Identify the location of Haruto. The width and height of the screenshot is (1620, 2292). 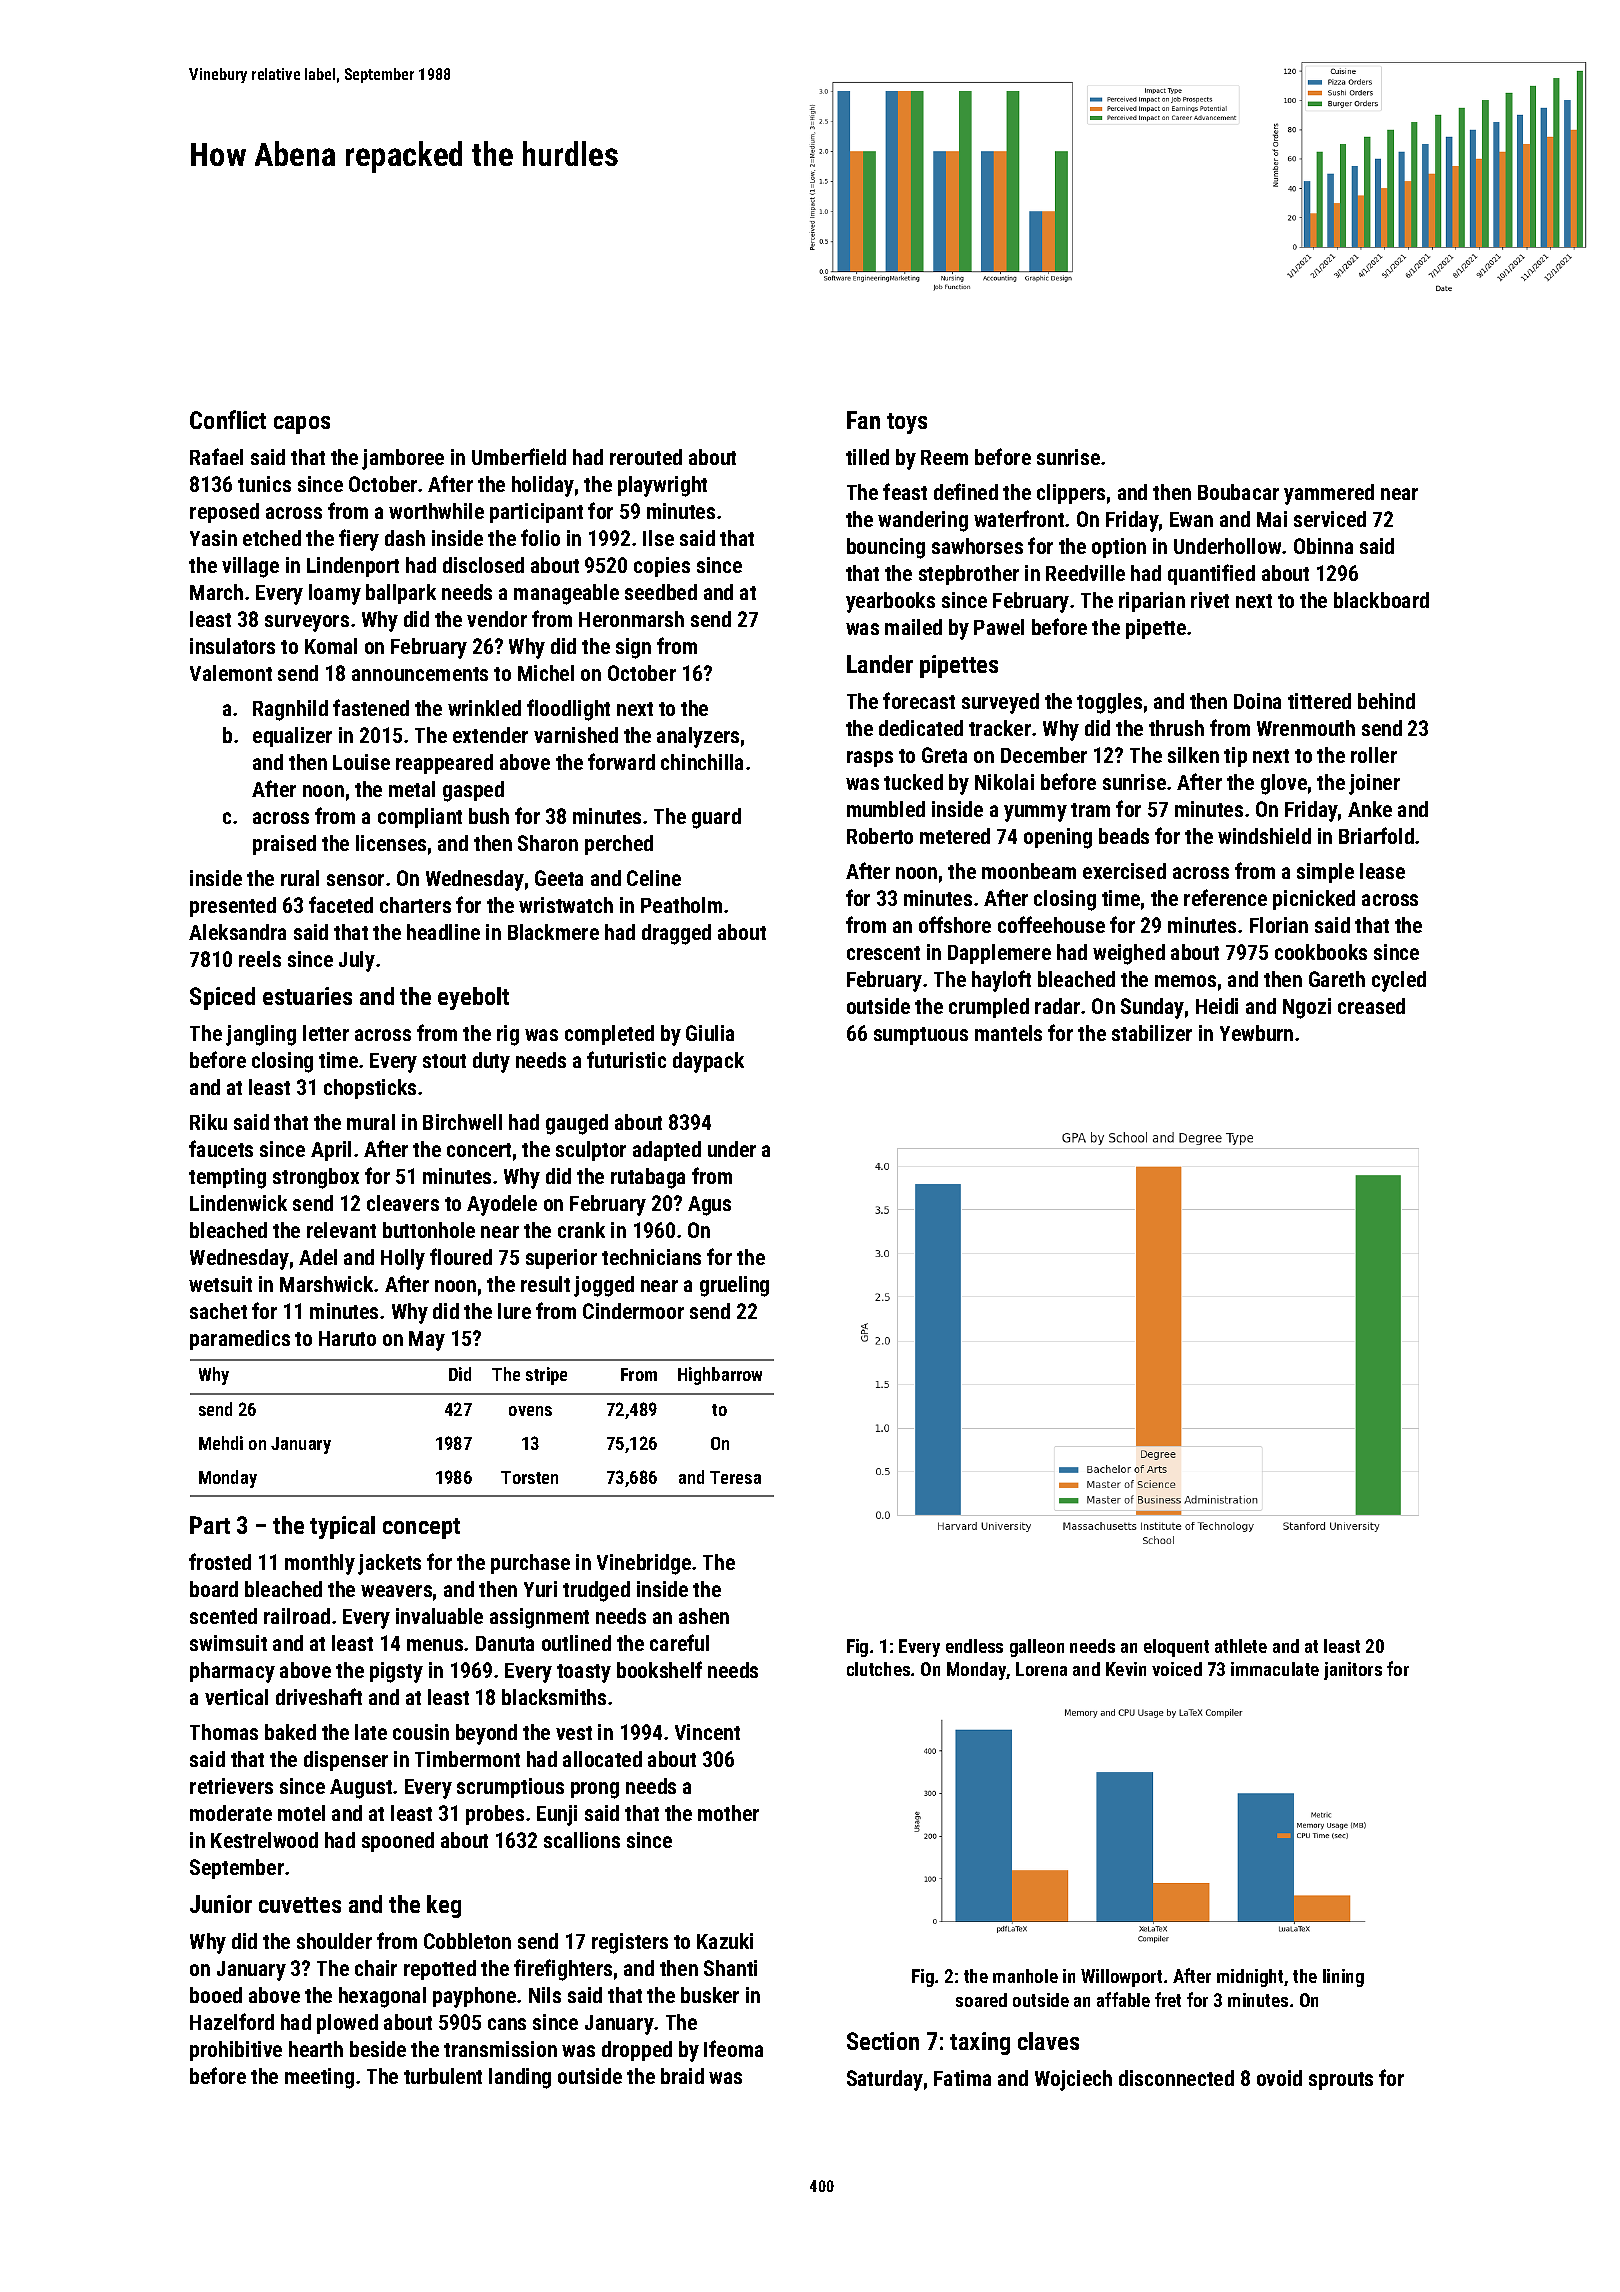
(347, 1338).
